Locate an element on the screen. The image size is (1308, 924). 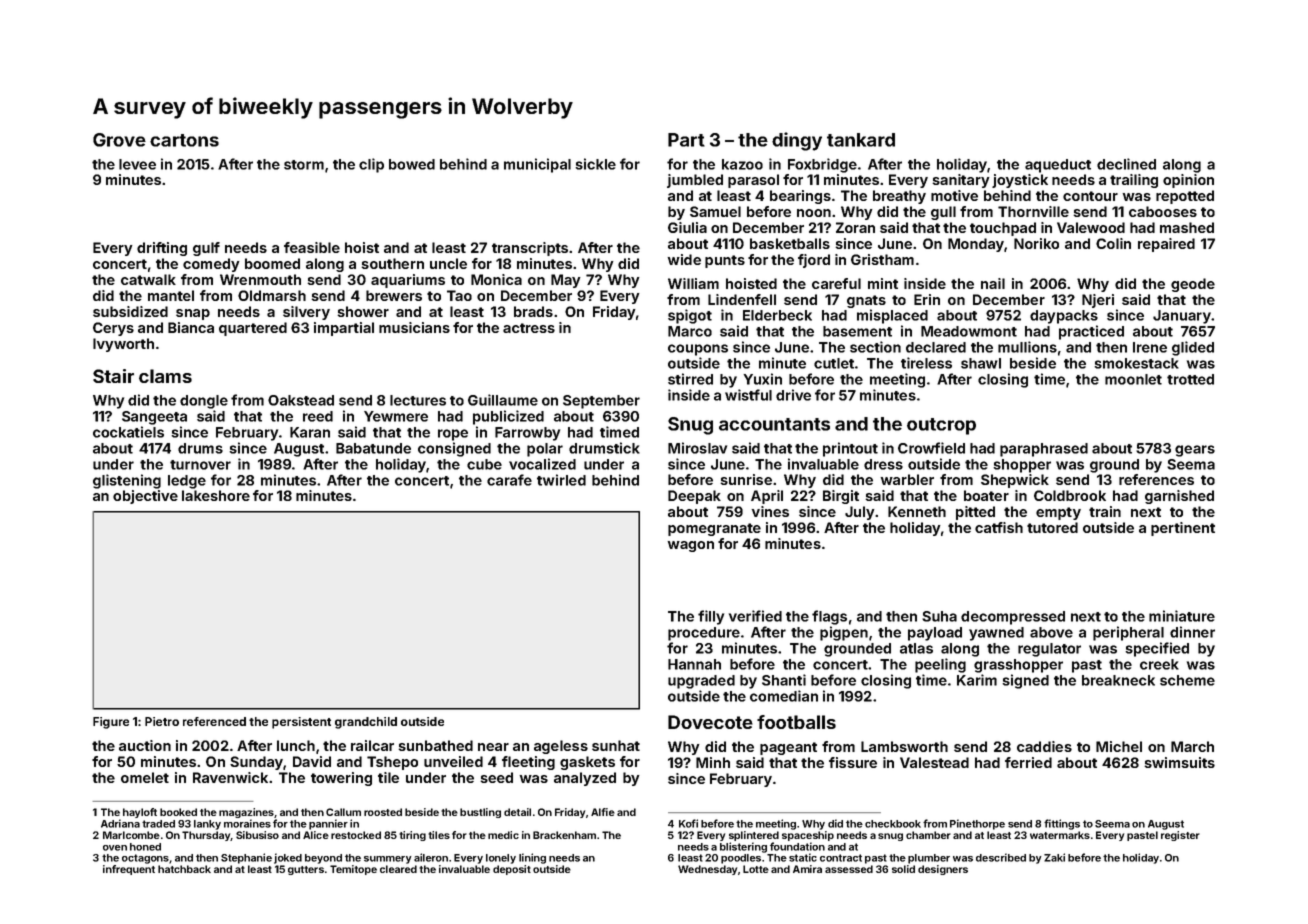
sickle is located at coordinates (596, 164).
